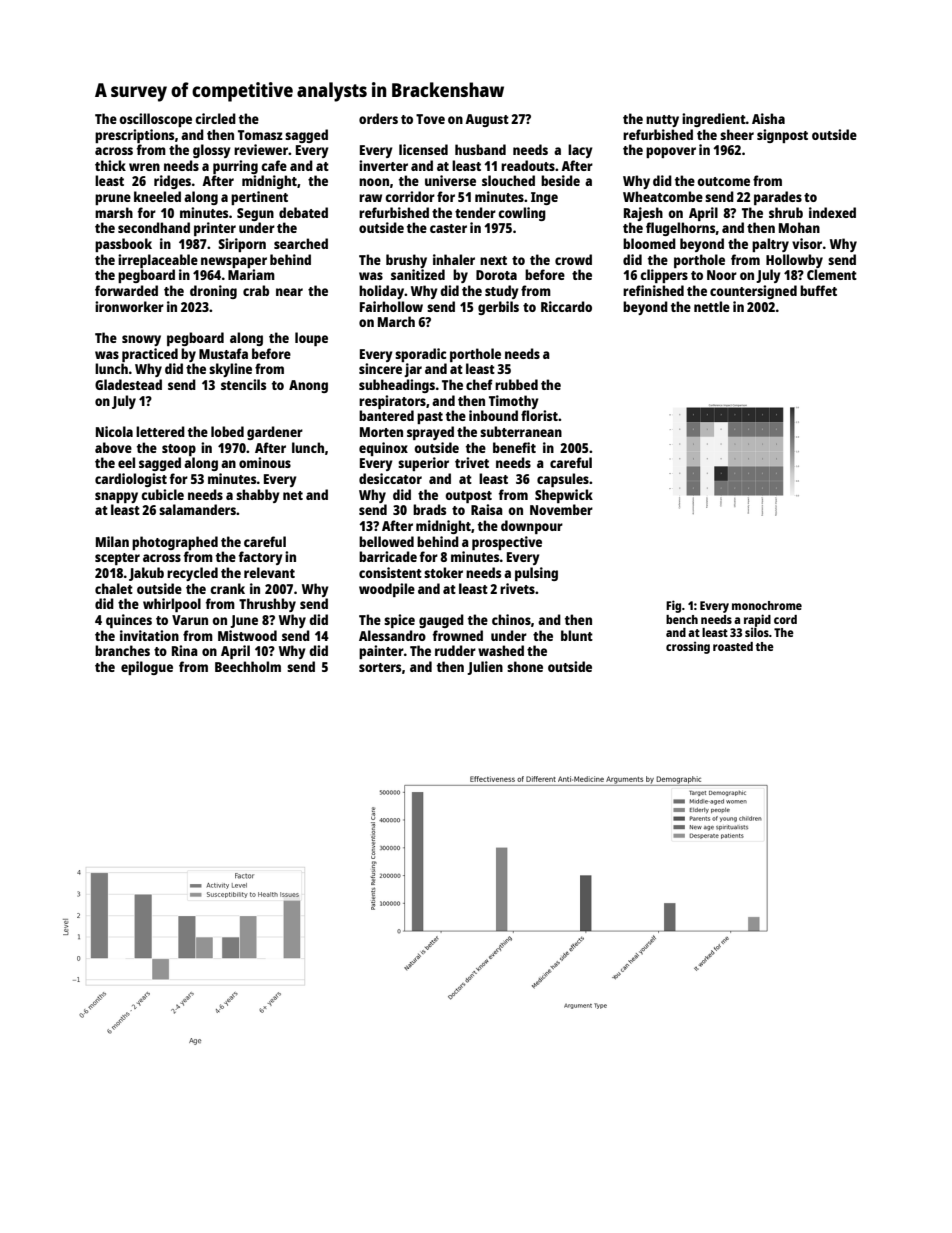  I want to click on shone, so click(525, 666).
